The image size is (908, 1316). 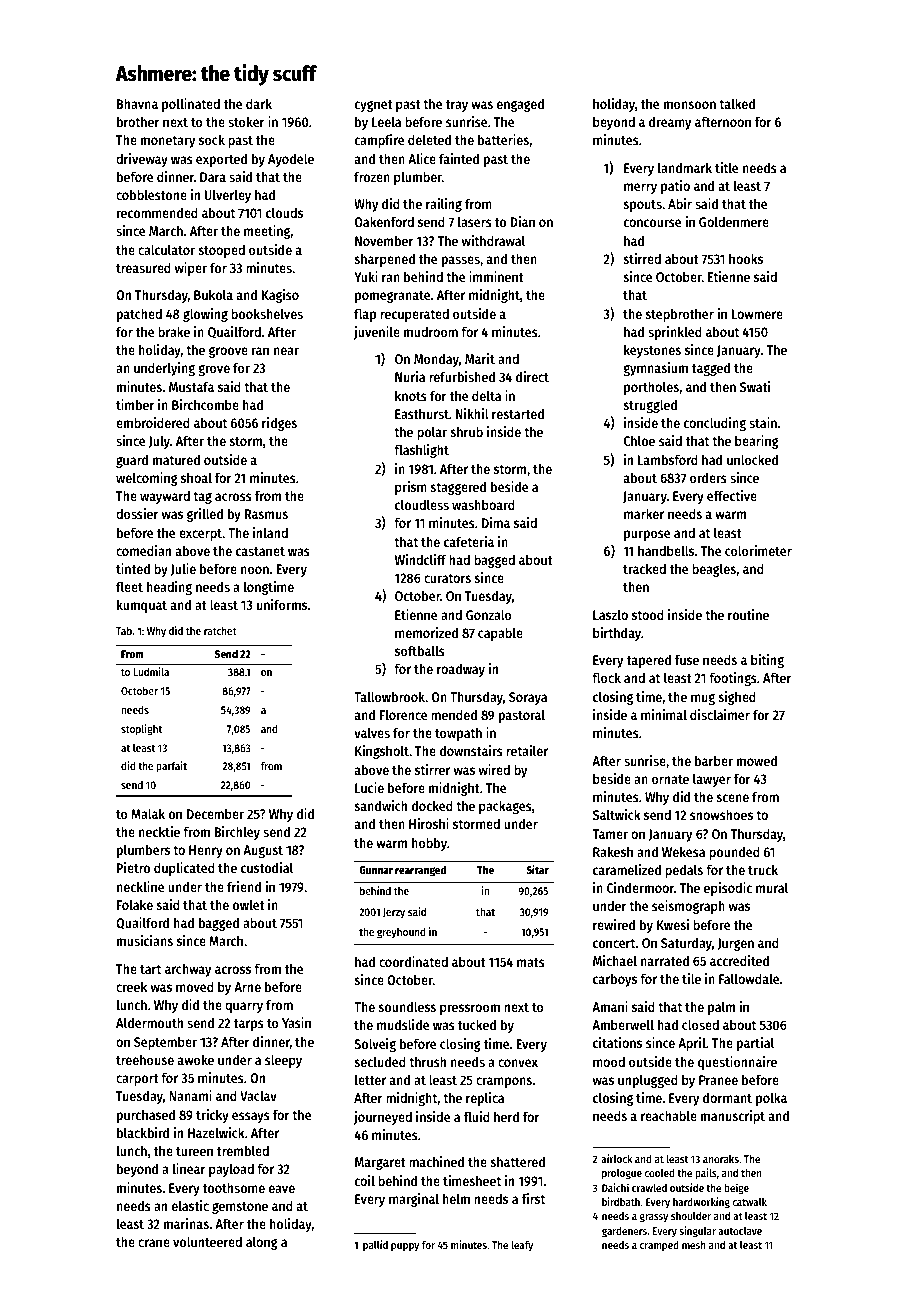 I want to click on batteries, so click(x=503, y=139).
